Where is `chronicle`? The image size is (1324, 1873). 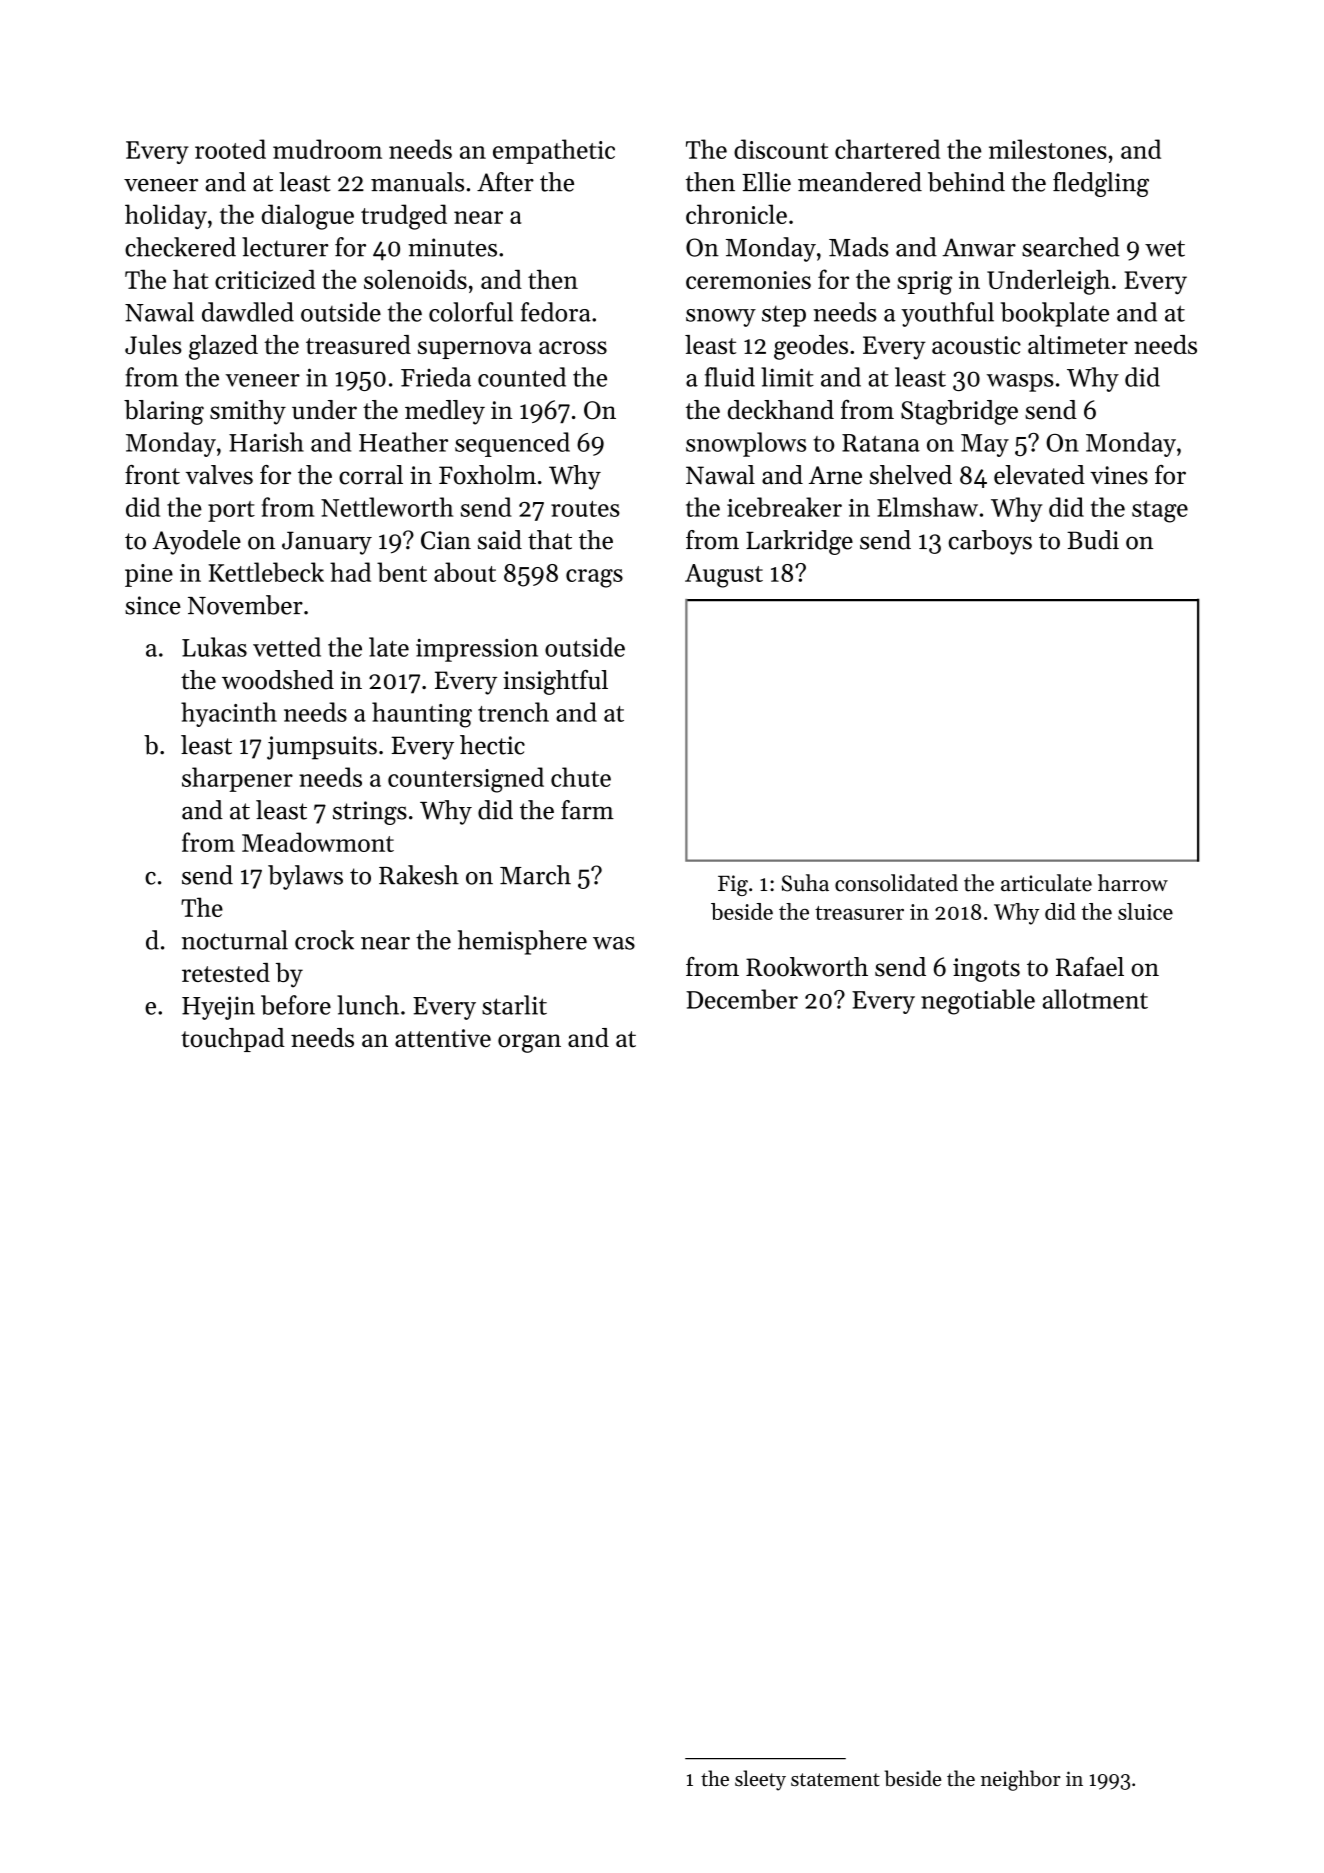
chronicle is located at coordinates (736, 214).
